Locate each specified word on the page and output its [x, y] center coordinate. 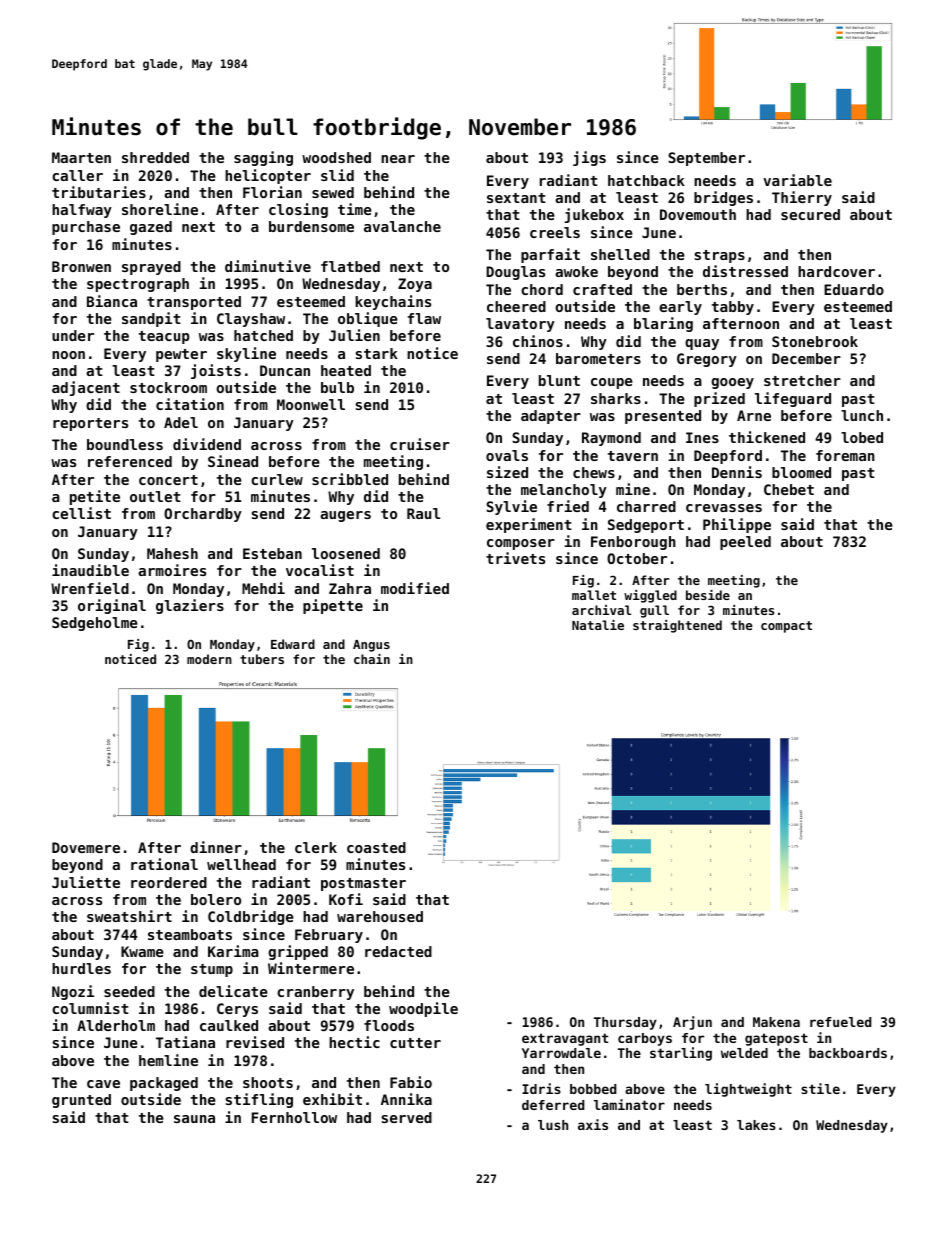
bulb [337, 387]
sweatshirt [129, 916]
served [406, 1117]
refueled [841, 1022]
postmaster [363, 884]
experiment [529, 525]
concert [168, 480]
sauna [194, 1119]
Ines [702, 437]
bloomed [801, 472]
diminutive [268, 266]
